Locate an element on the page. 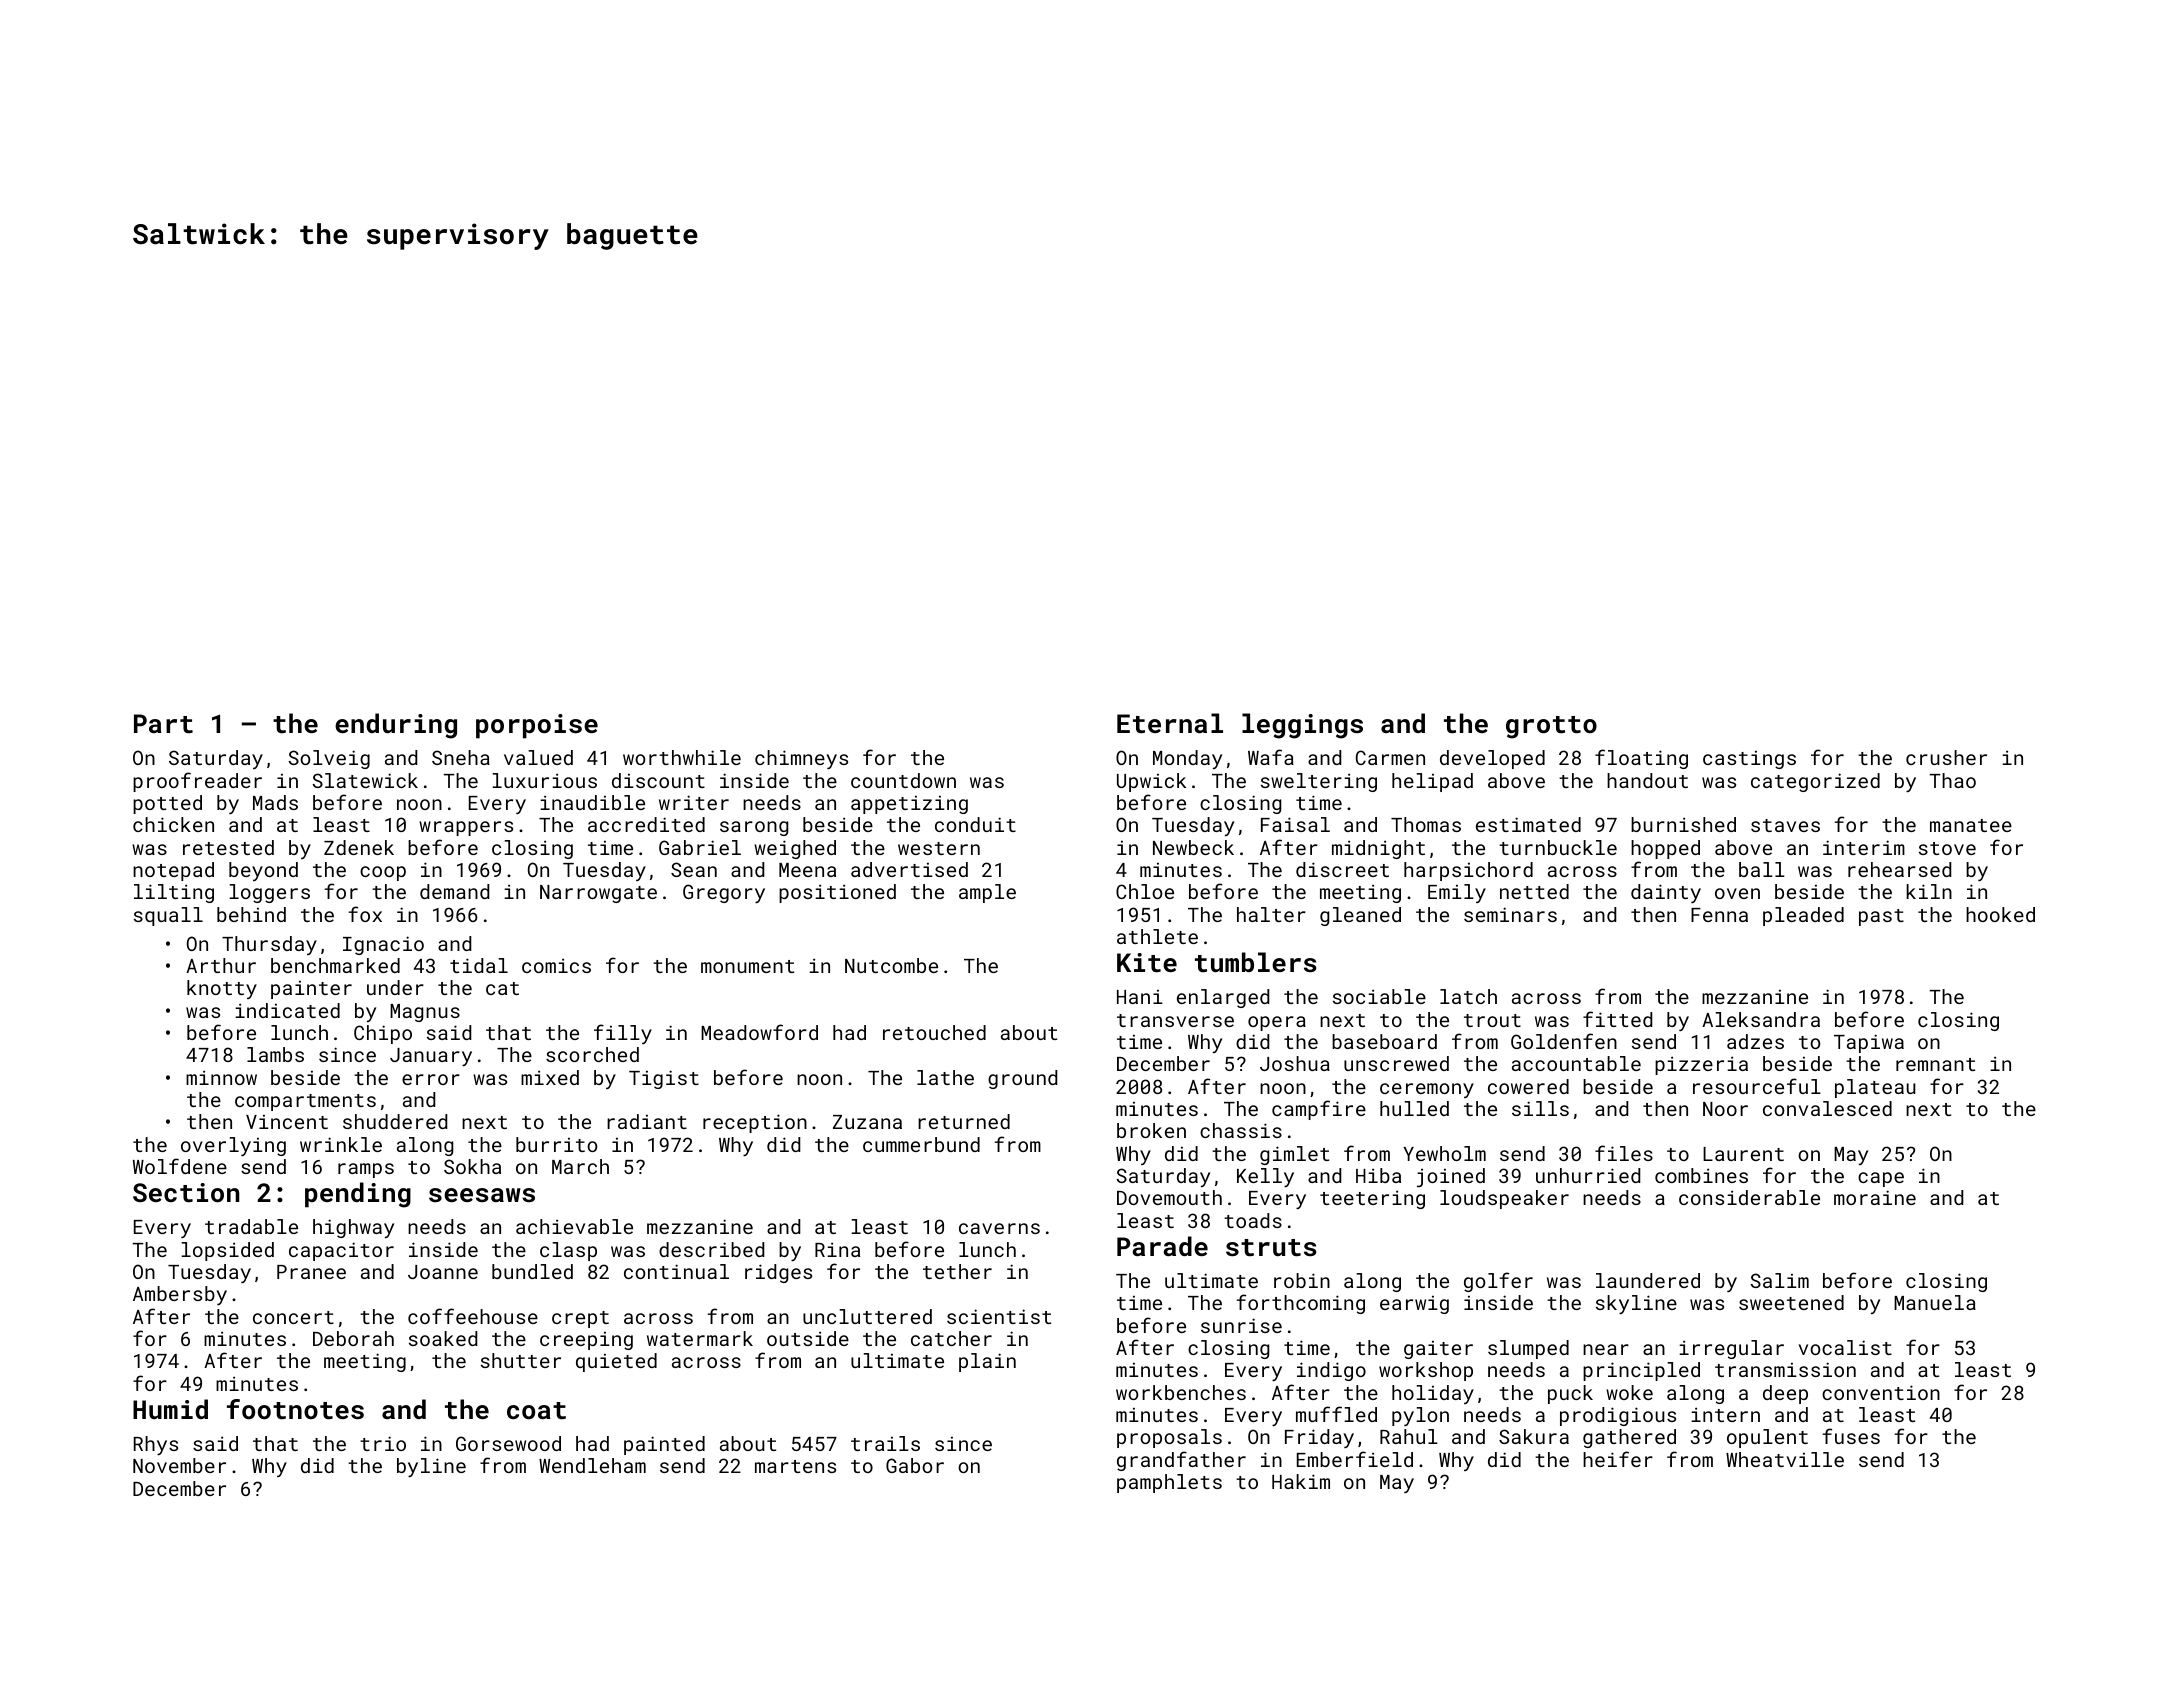  Eternal is located at coordinates (1170, 723).
